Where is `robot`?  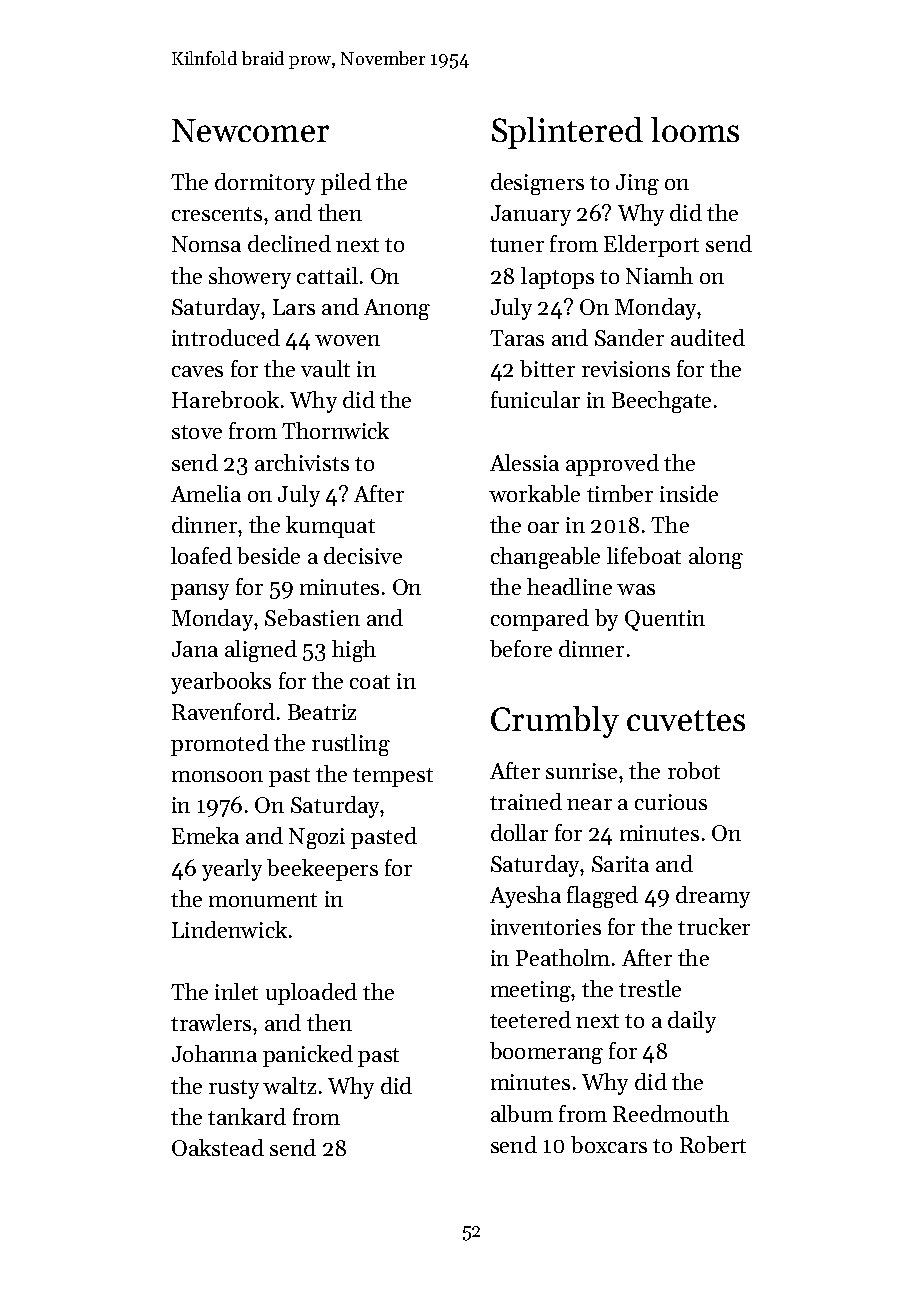
robot is located at coordinates (694, 770).
